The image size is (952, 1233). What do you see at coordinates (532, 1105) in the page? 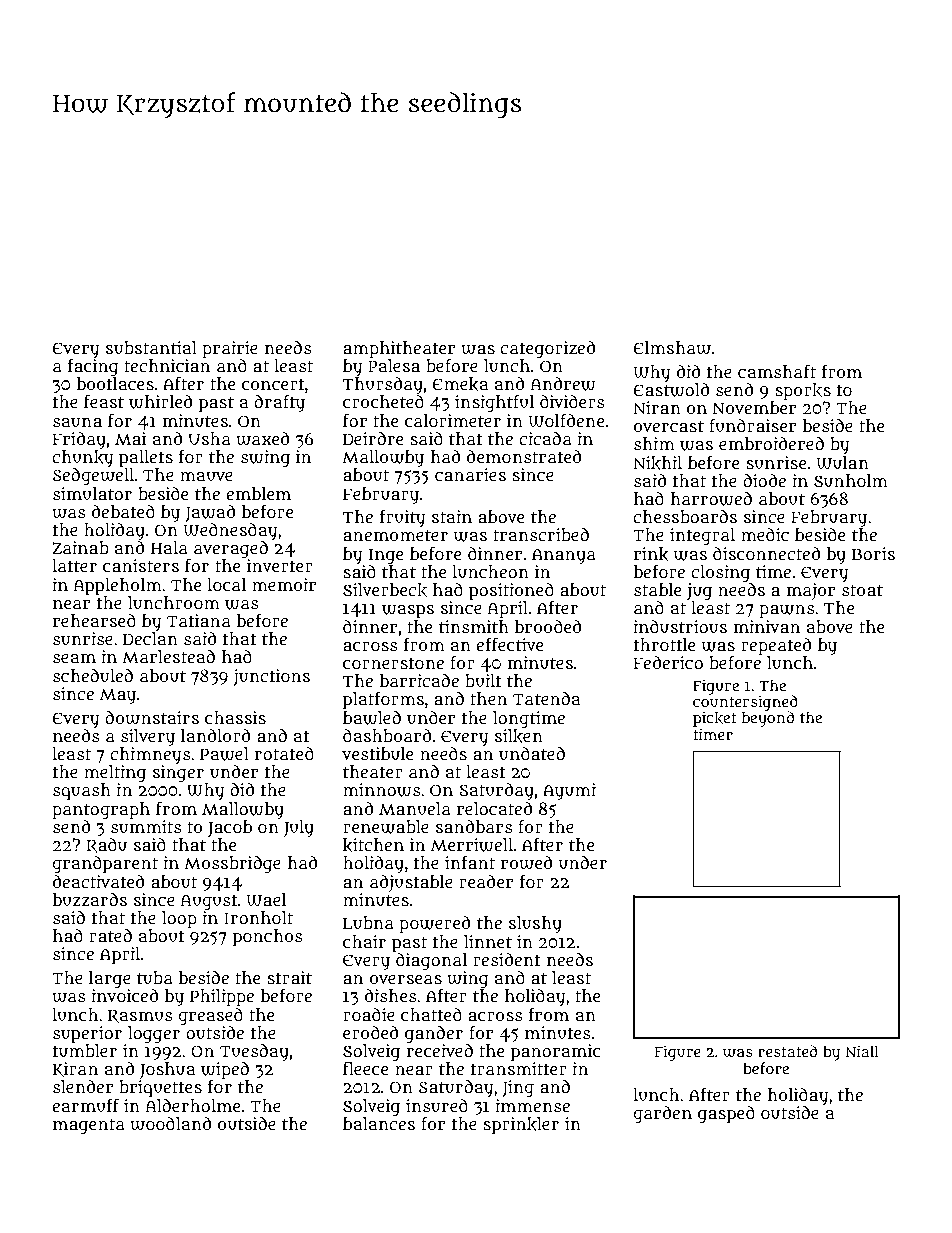
I see `immense` at bounding box center [532, 1105].
